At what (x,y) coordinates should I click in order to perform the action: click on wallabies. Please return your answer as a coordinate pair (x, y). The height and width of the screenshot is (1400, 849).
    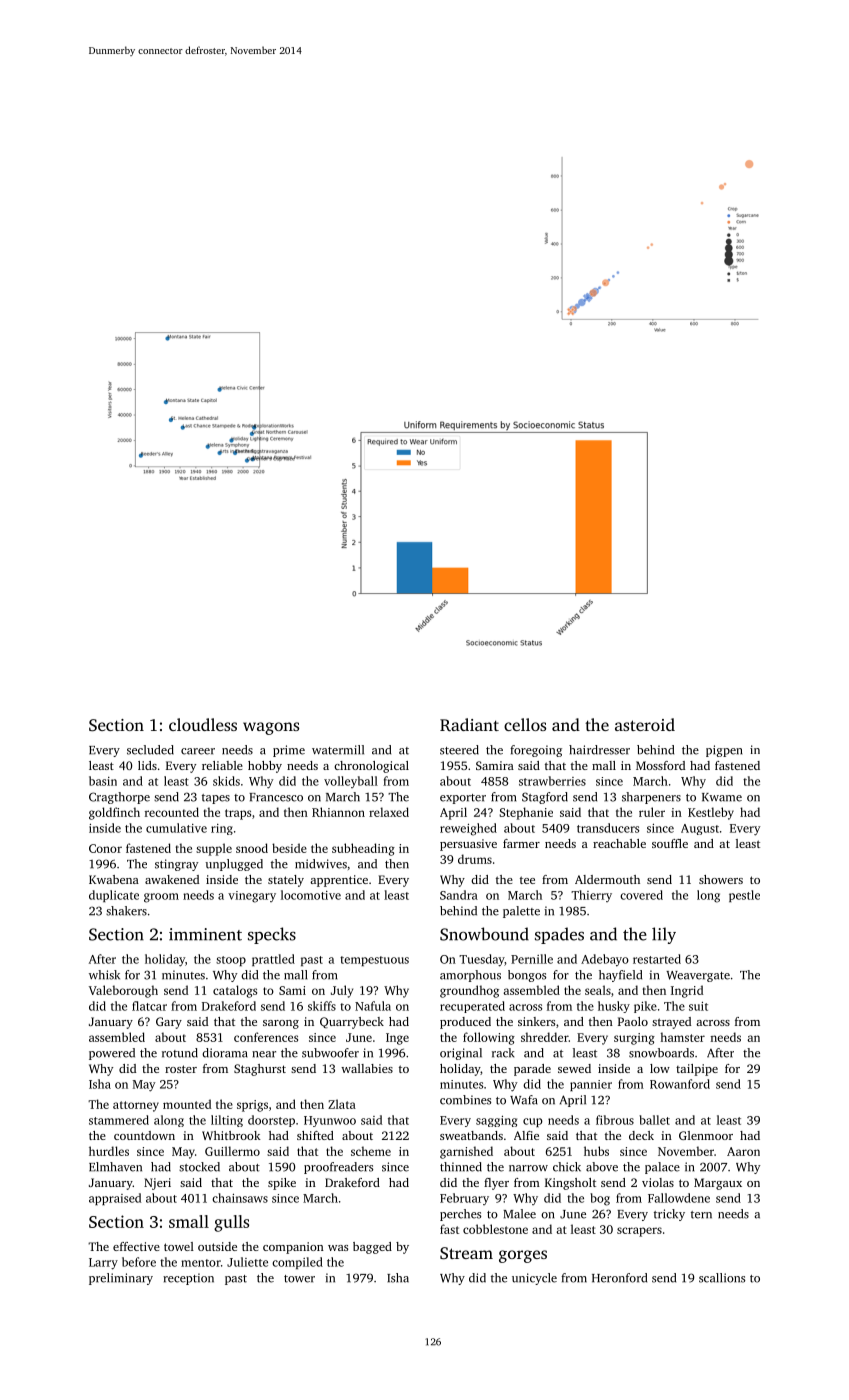
    Looking at the image, I should click on (367, 1068).
